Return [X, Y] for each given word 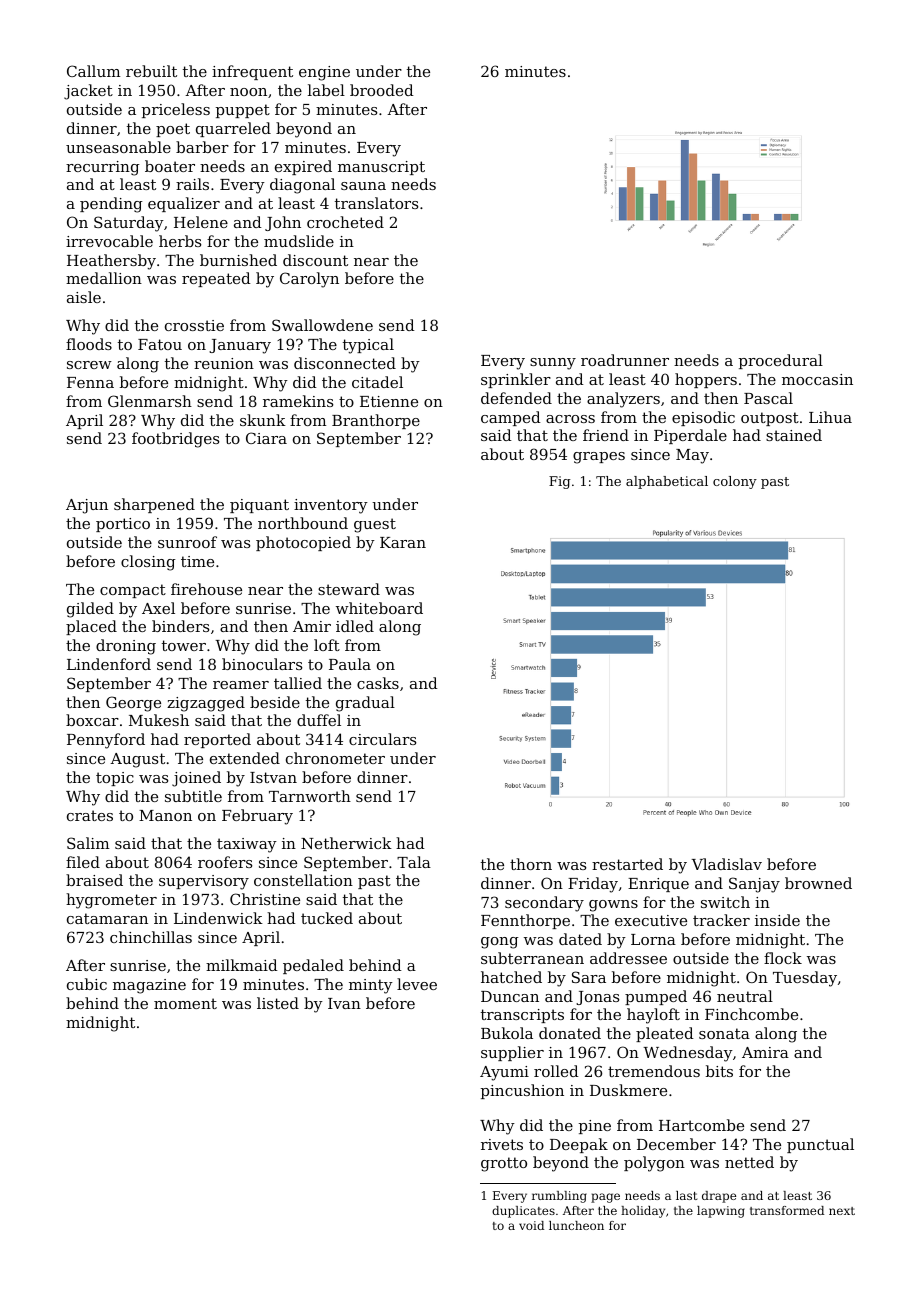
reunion [224, 363]
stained [794, 435]
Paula [350, 664]
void [531, 1225]
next [842, 1211]
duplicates [523, 1212]
